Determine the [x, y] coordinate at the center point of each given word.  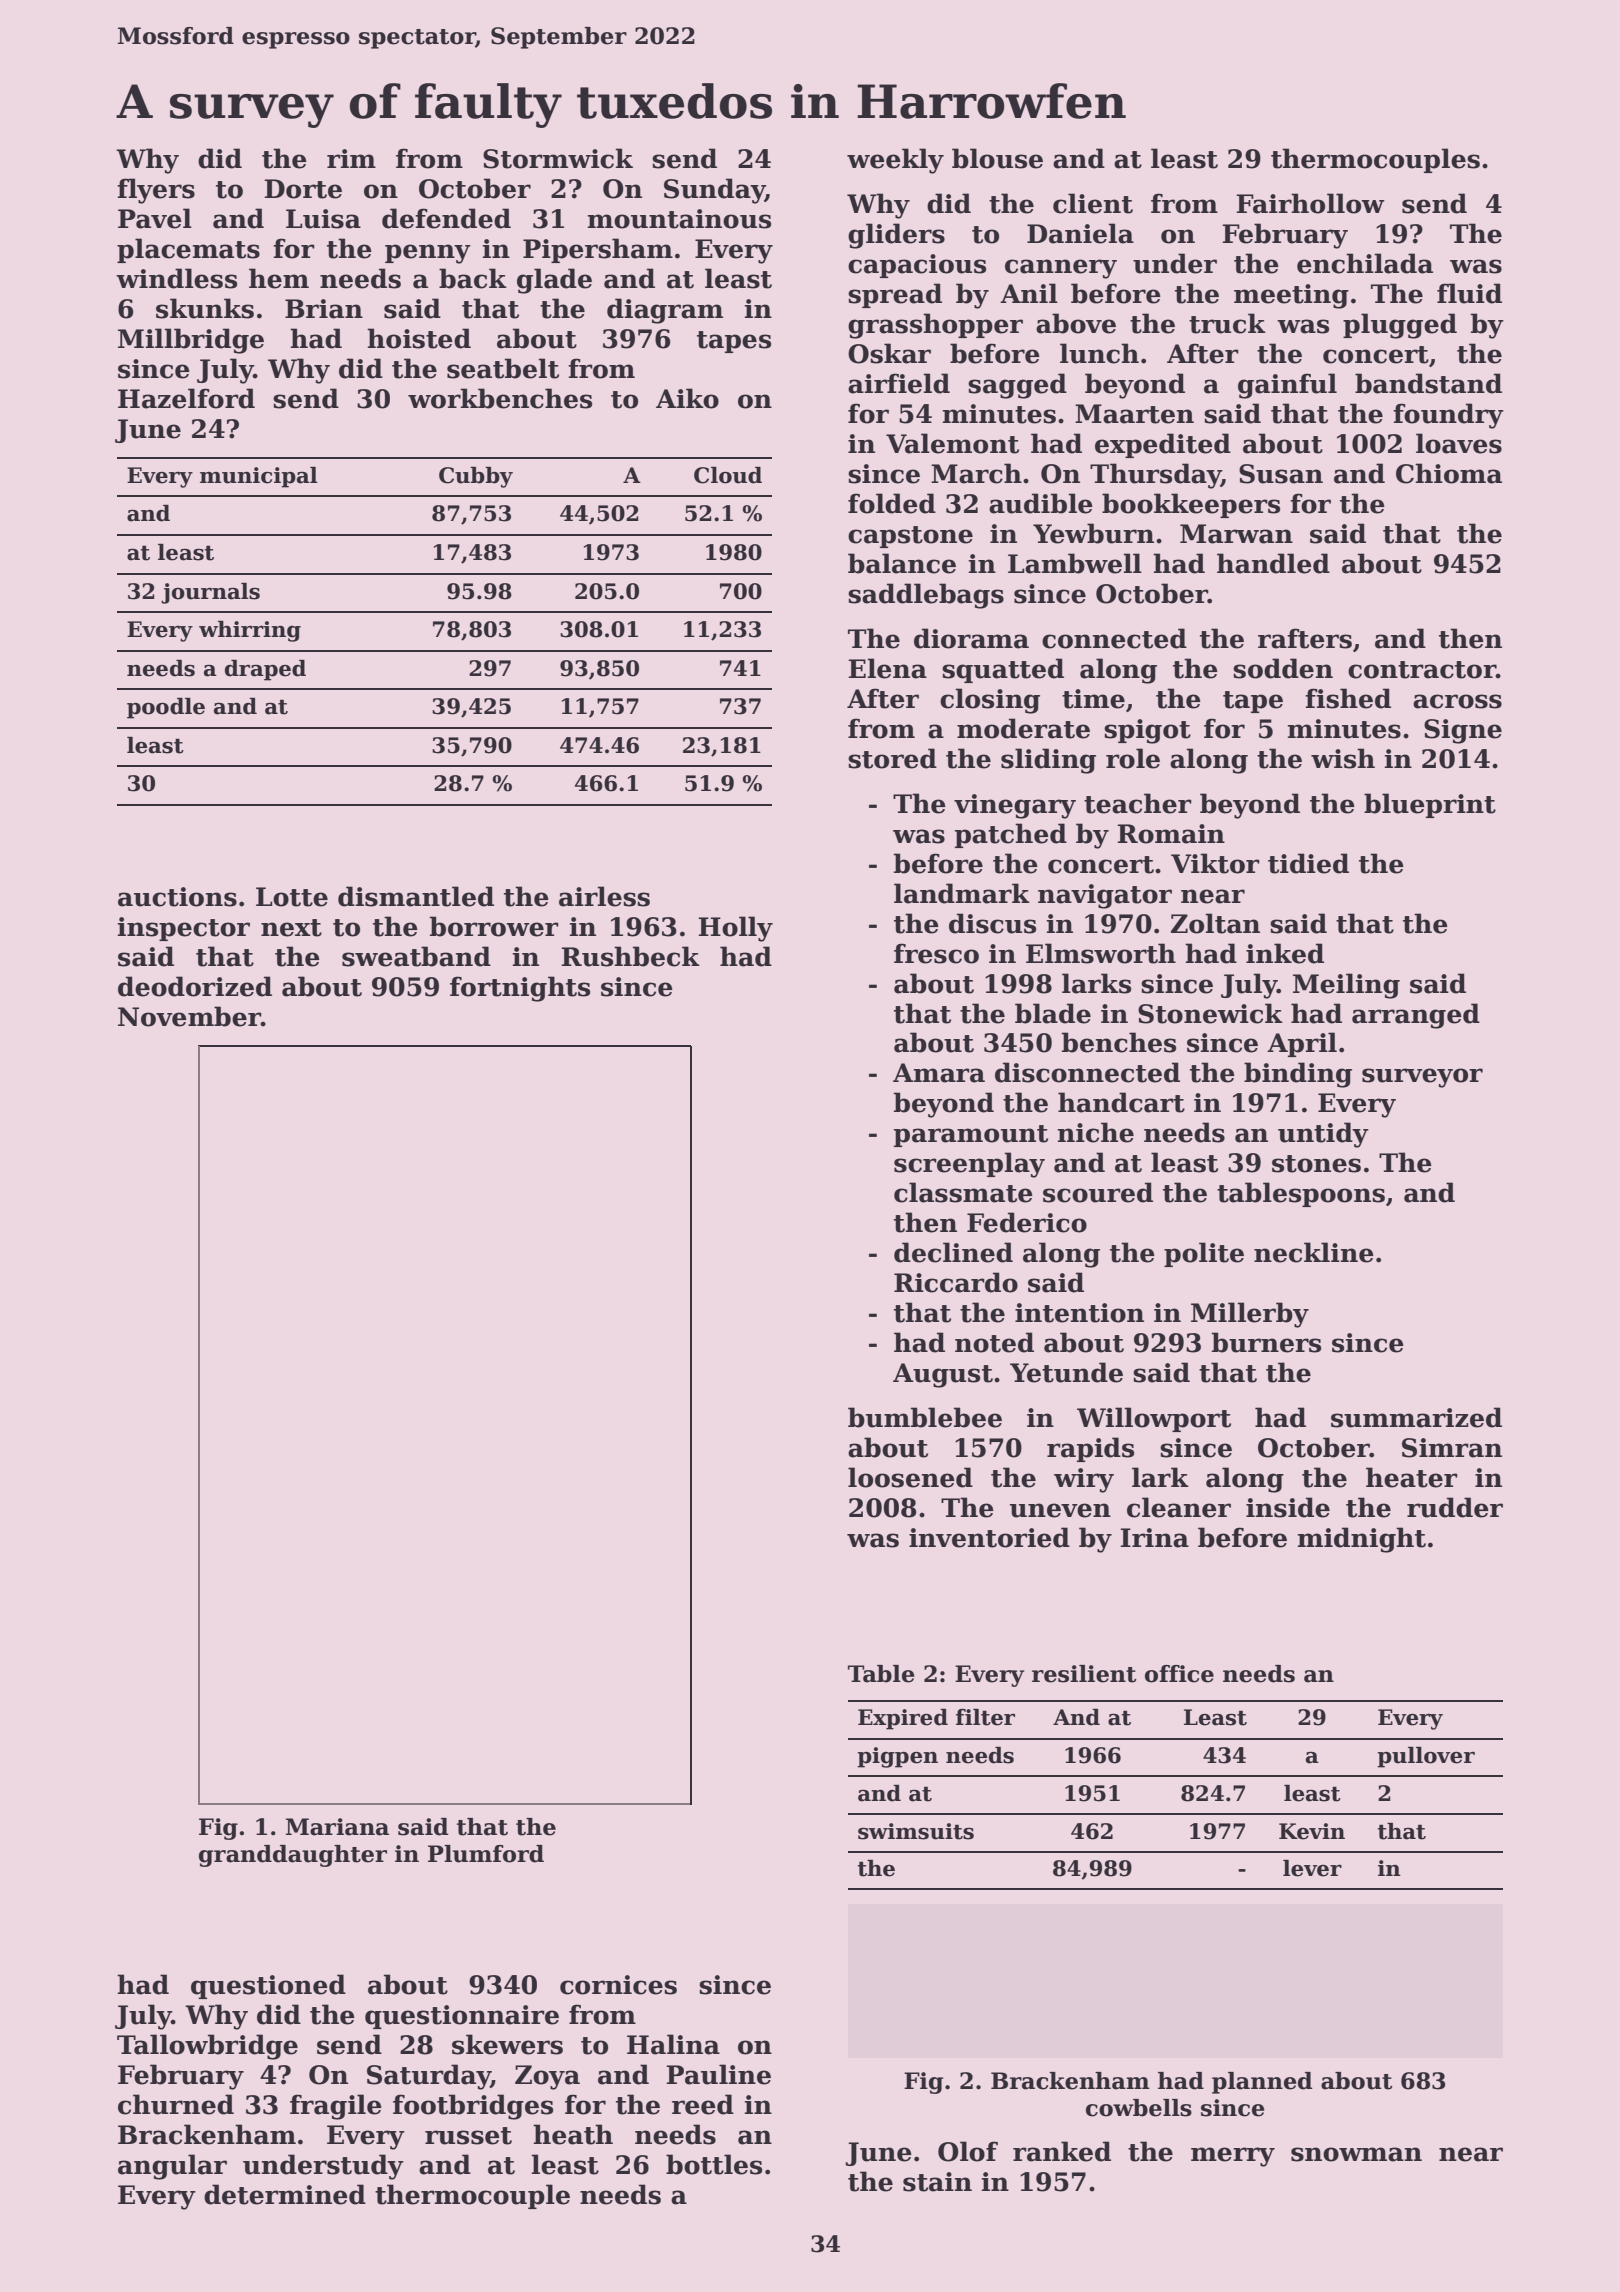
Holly [735, 929]
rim [351, 158]
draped [265, 670]
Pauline [718, 2074]
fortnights [520, 989]
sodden [1283, 668]
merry [1233, 2157]
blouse [997, 158]
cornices [618, 1985]
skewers [507, 2044]
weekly [895, 161]
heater [1412, 1477]
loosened [910, 1477]
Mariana [337, 1827]
